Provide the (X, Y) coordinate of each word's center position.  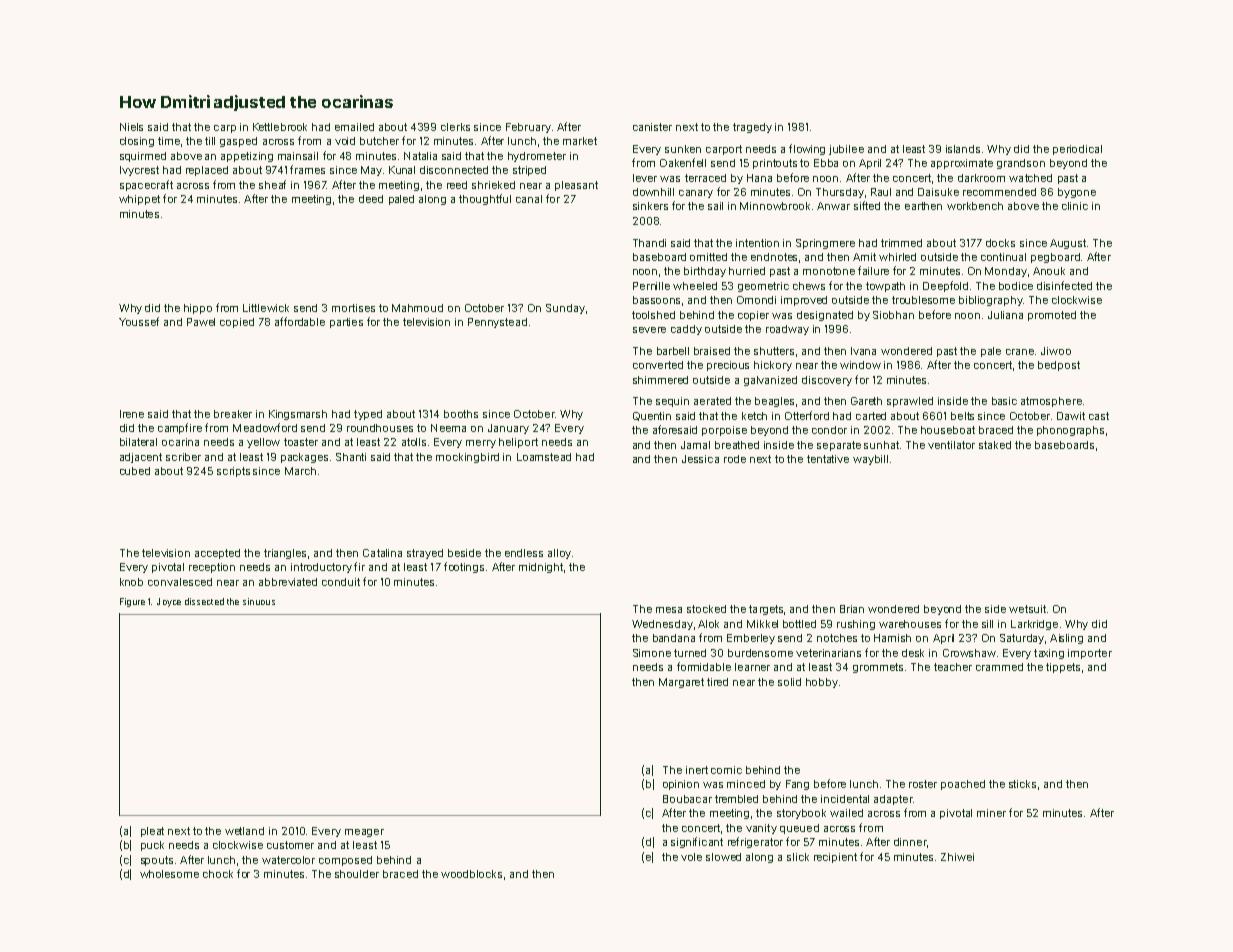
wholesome (169, 874)
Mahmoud (417, 308)
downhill (653, 192)
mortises (353, 308)
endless (524, 553)
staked (995, 445)
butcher (379, 141)
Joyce (169, 602)
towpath (885, 287)
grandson (1021, 164)
